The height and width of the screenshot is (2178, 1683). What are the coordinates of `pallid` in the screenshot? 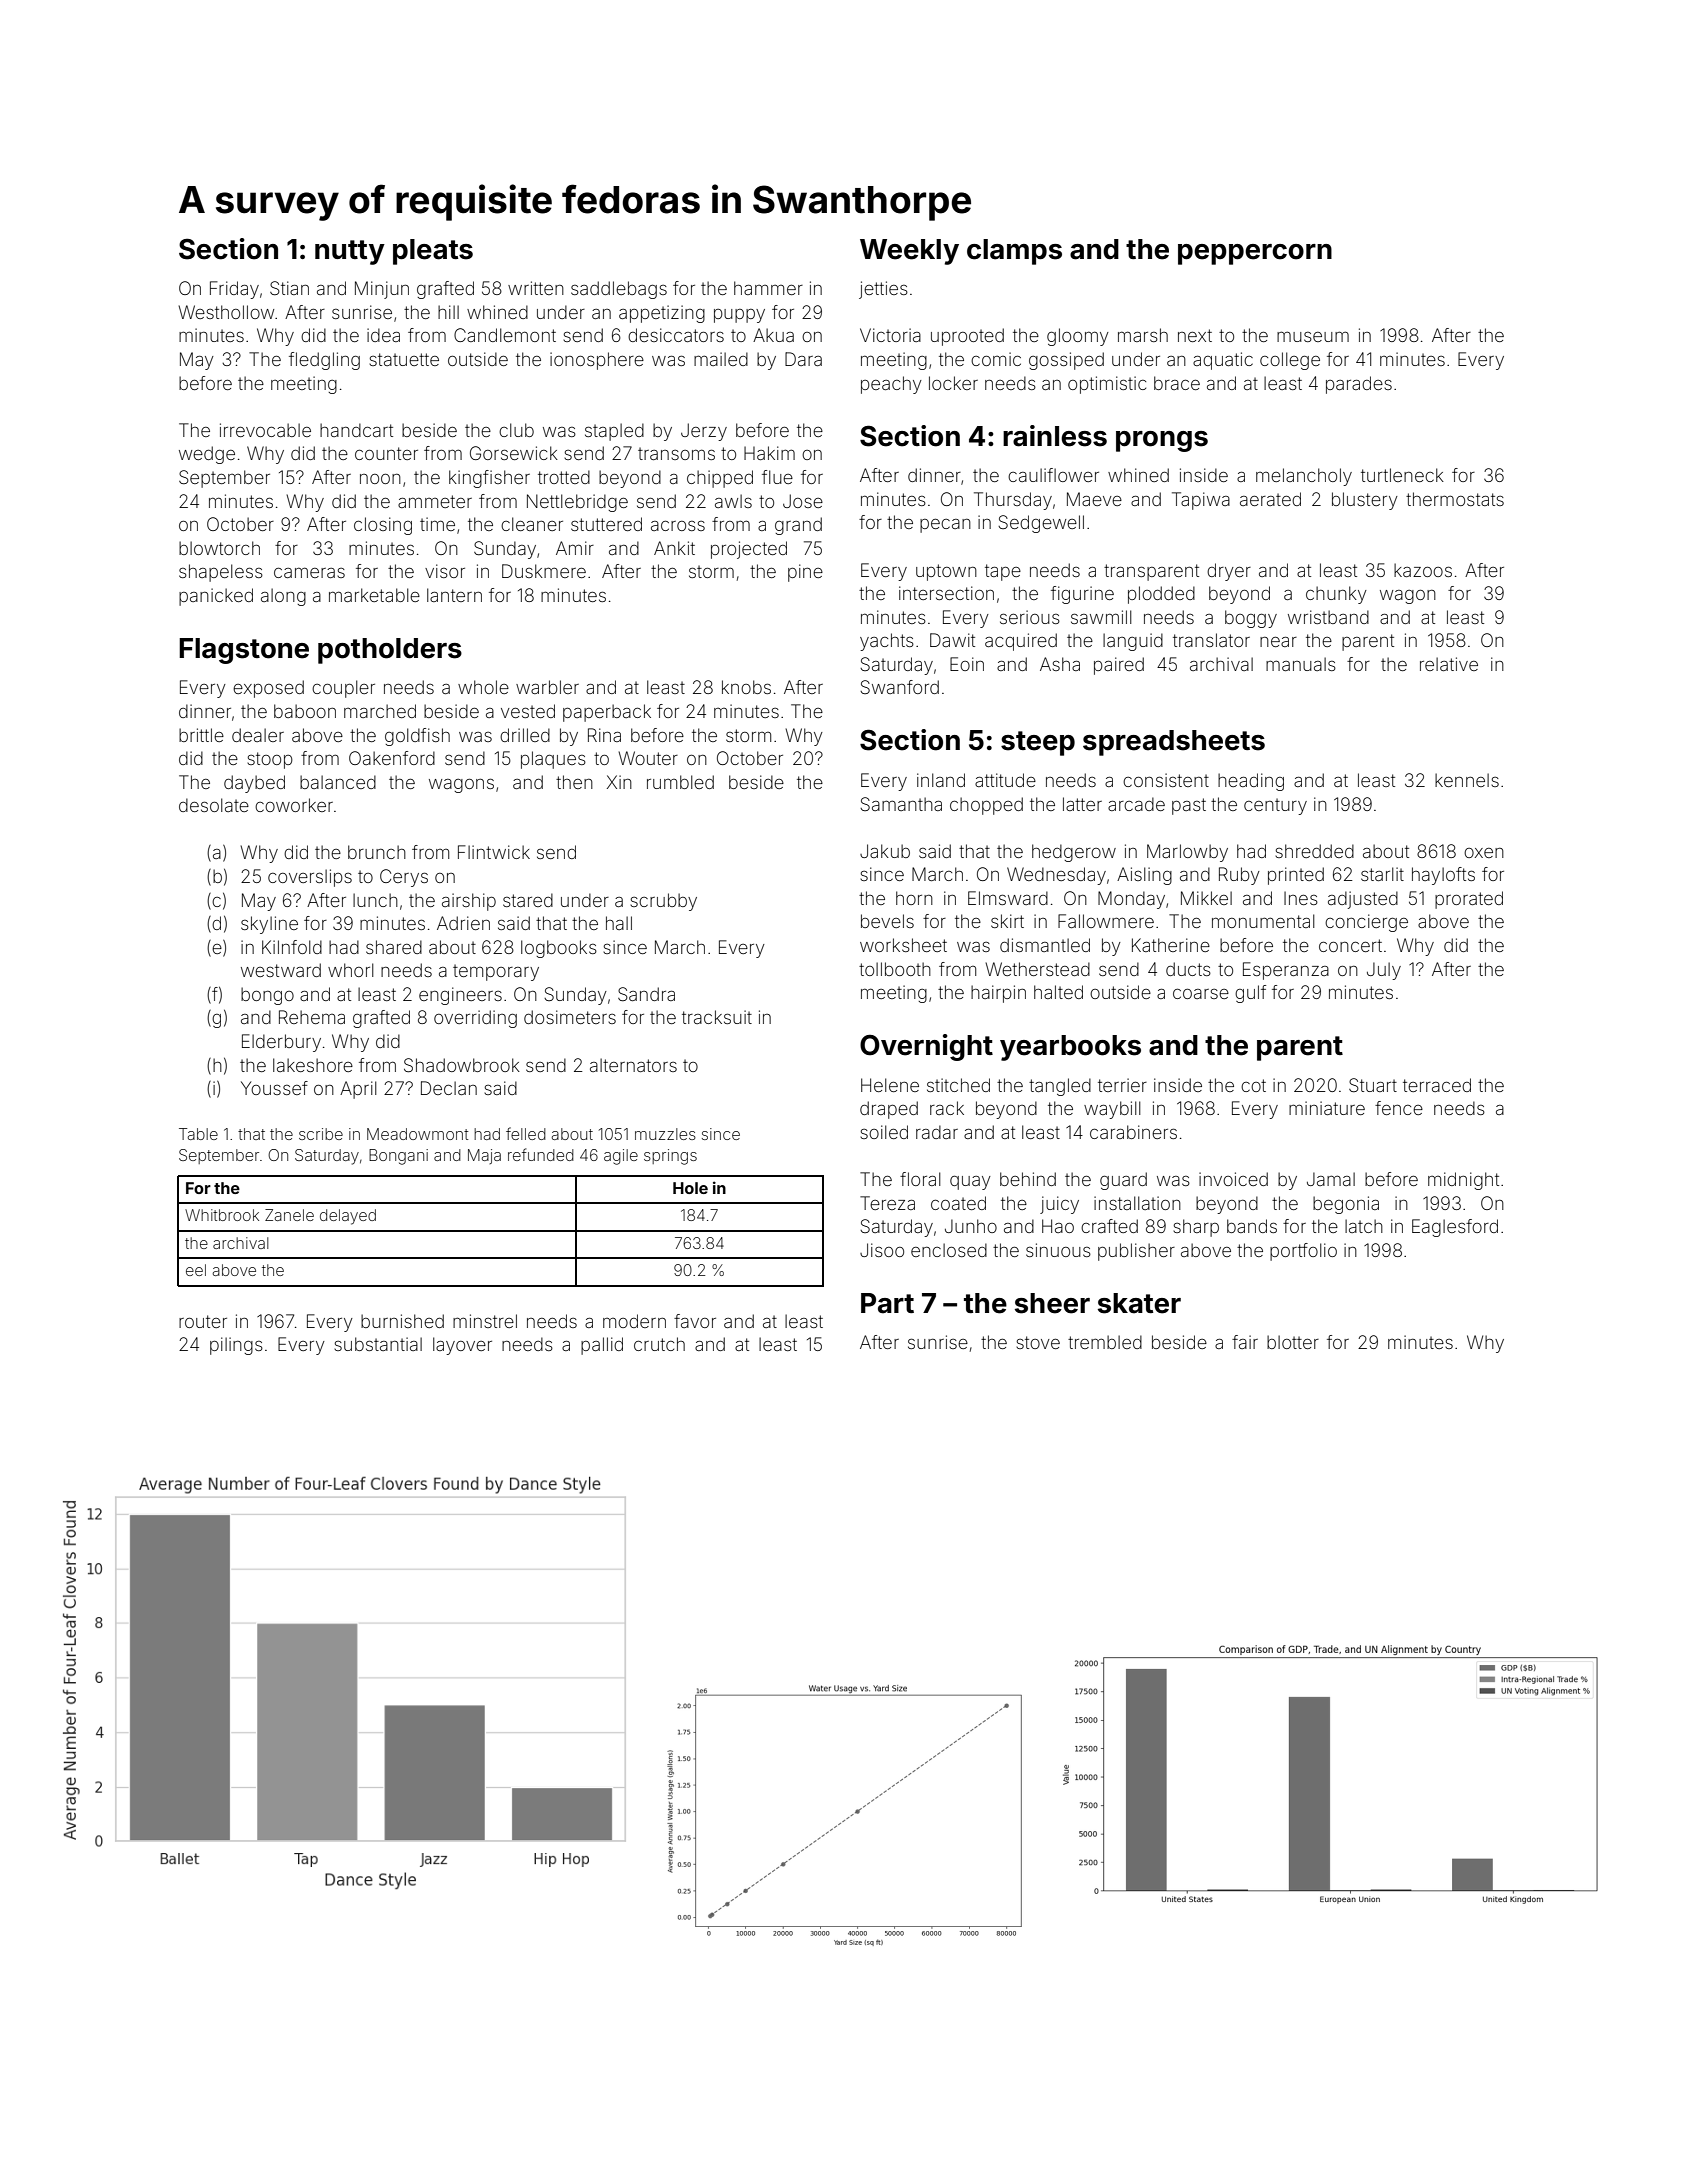 It's located at (602, 1346).
